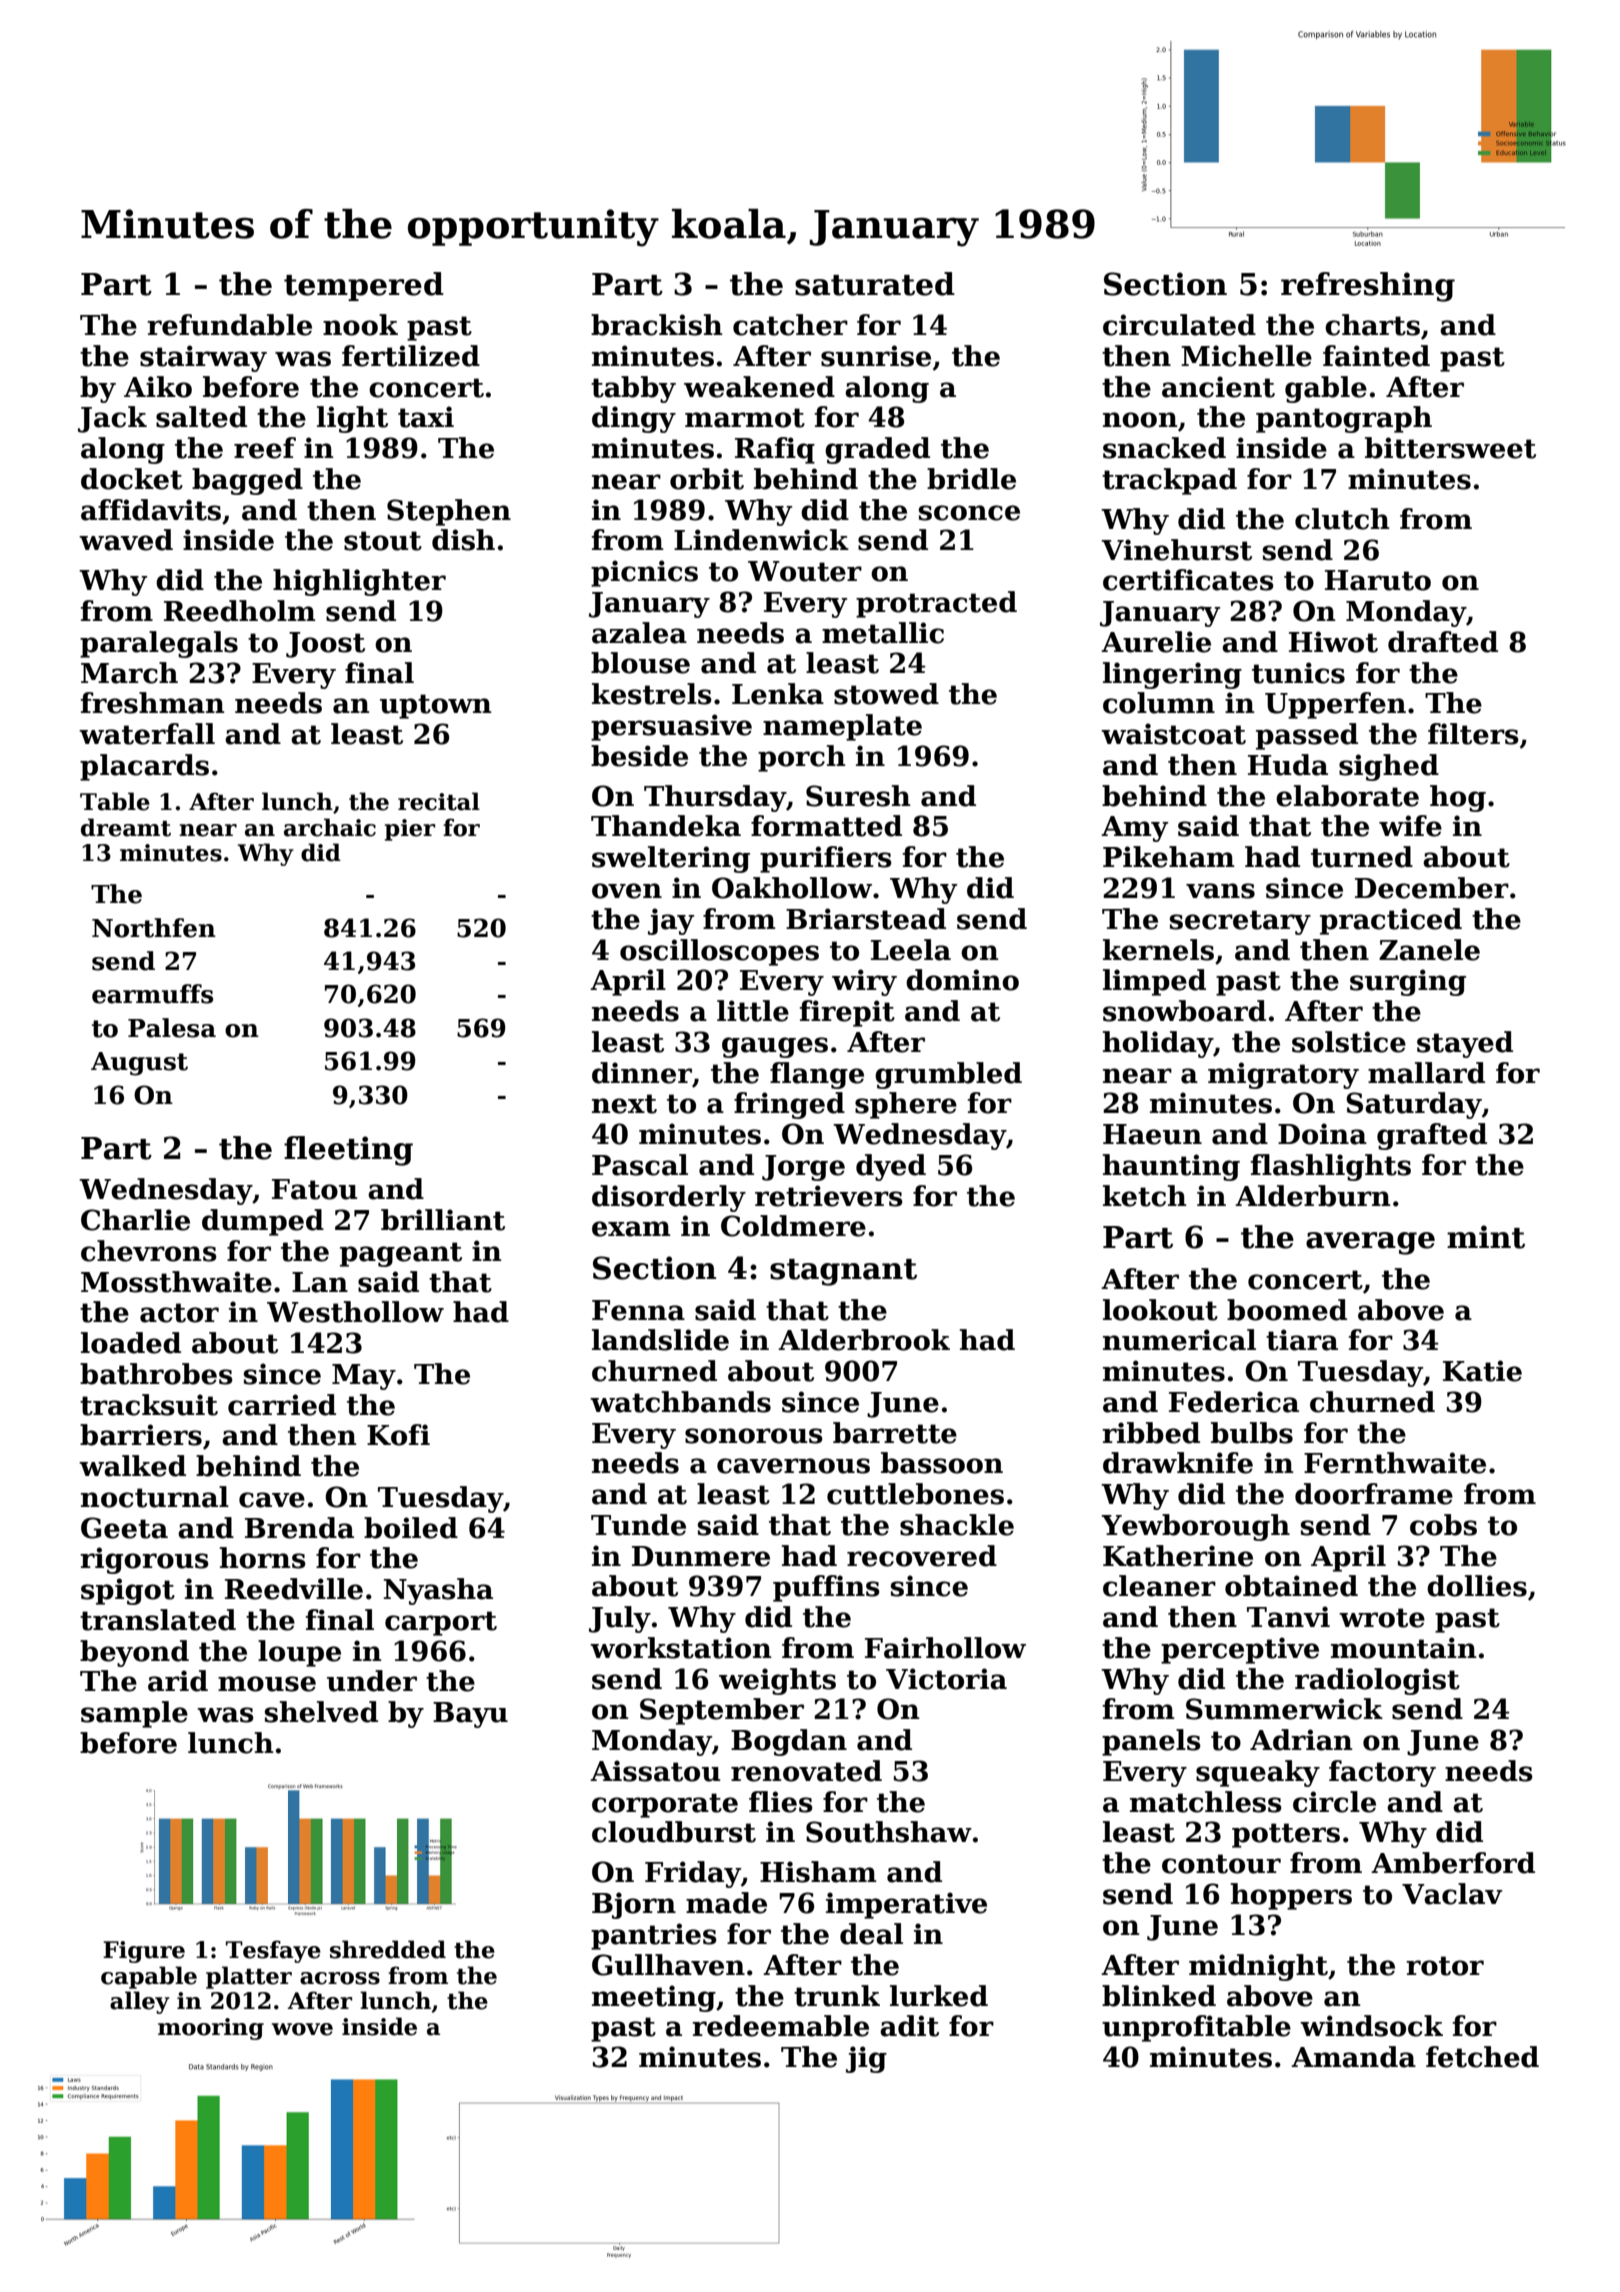 The height and width of the screenshot is (2292, 1620). What do you see at coordinates (1179, 325) in the screenshot?
I see `circulated` at bounding box center [1179, 325].
